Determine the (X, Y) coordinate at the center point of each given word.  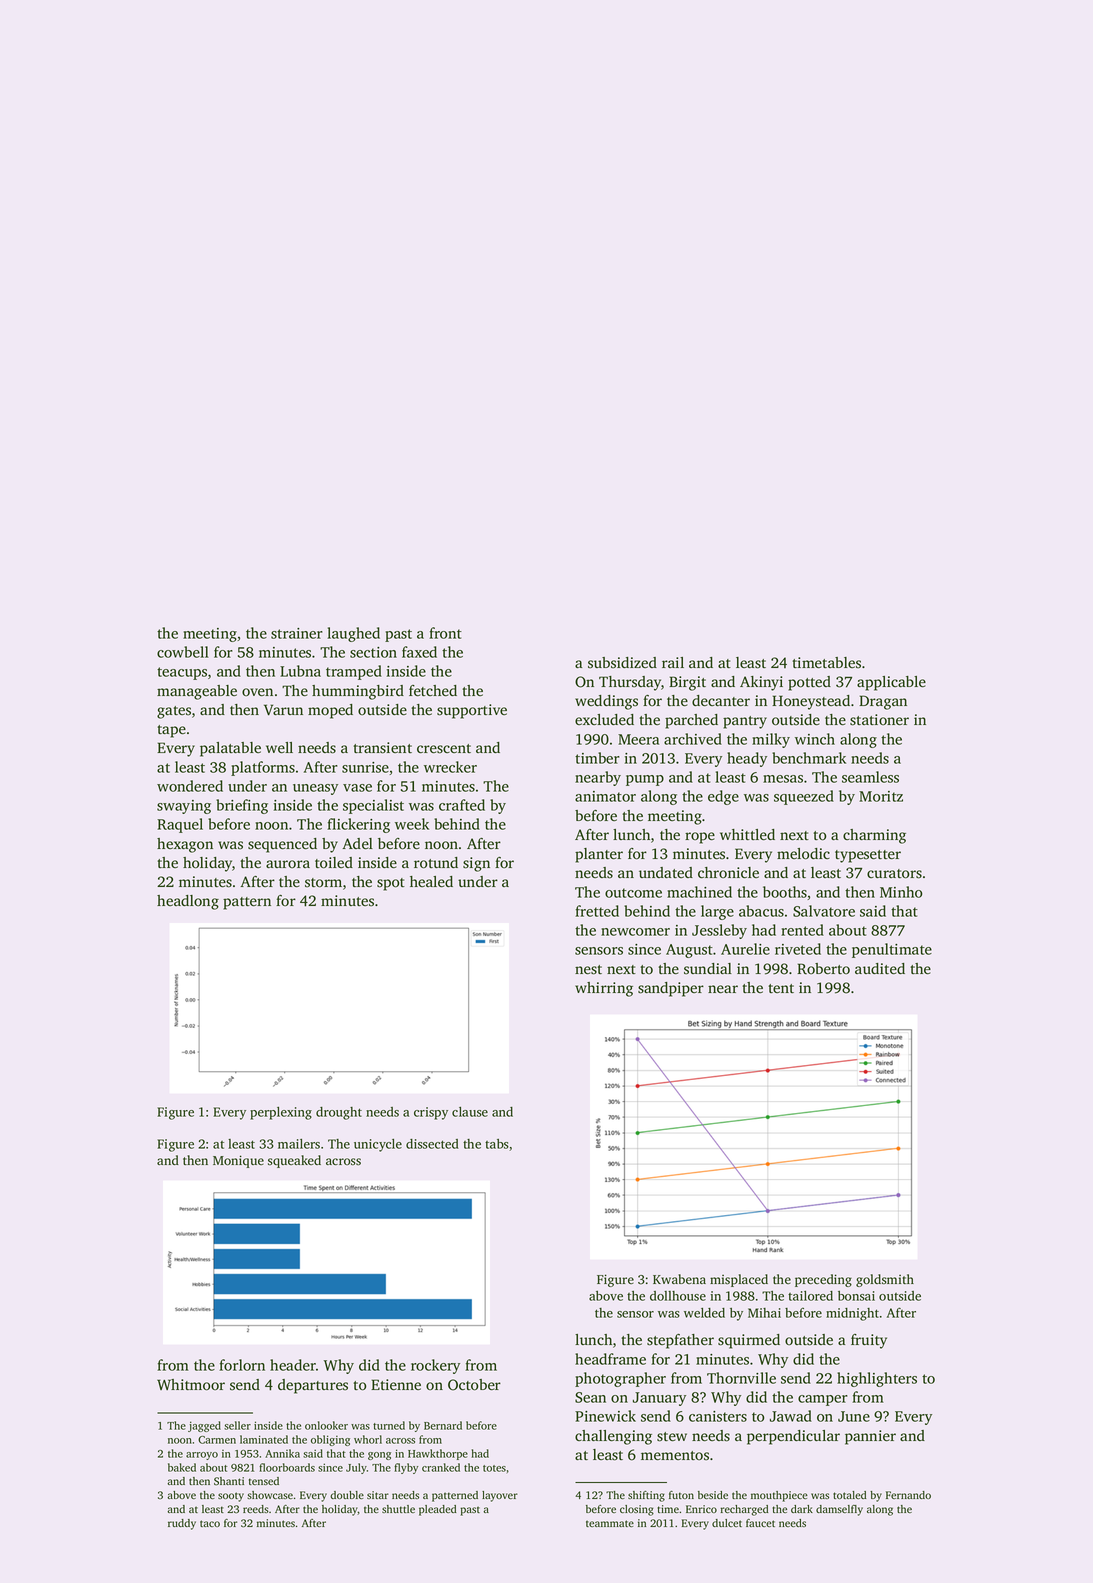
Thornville (741, 1378)
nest (588, 970)
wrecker (450, 767)
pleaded (438, 1510)
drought (339, 1113)
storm (323, 883)
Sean (590, 1397)
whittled (747, 834)
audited (880, 968)
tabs (497, 1144)
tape (172, 731)
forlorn (242, 1365)
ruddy (182, 1524)
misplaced (739, 1280)
